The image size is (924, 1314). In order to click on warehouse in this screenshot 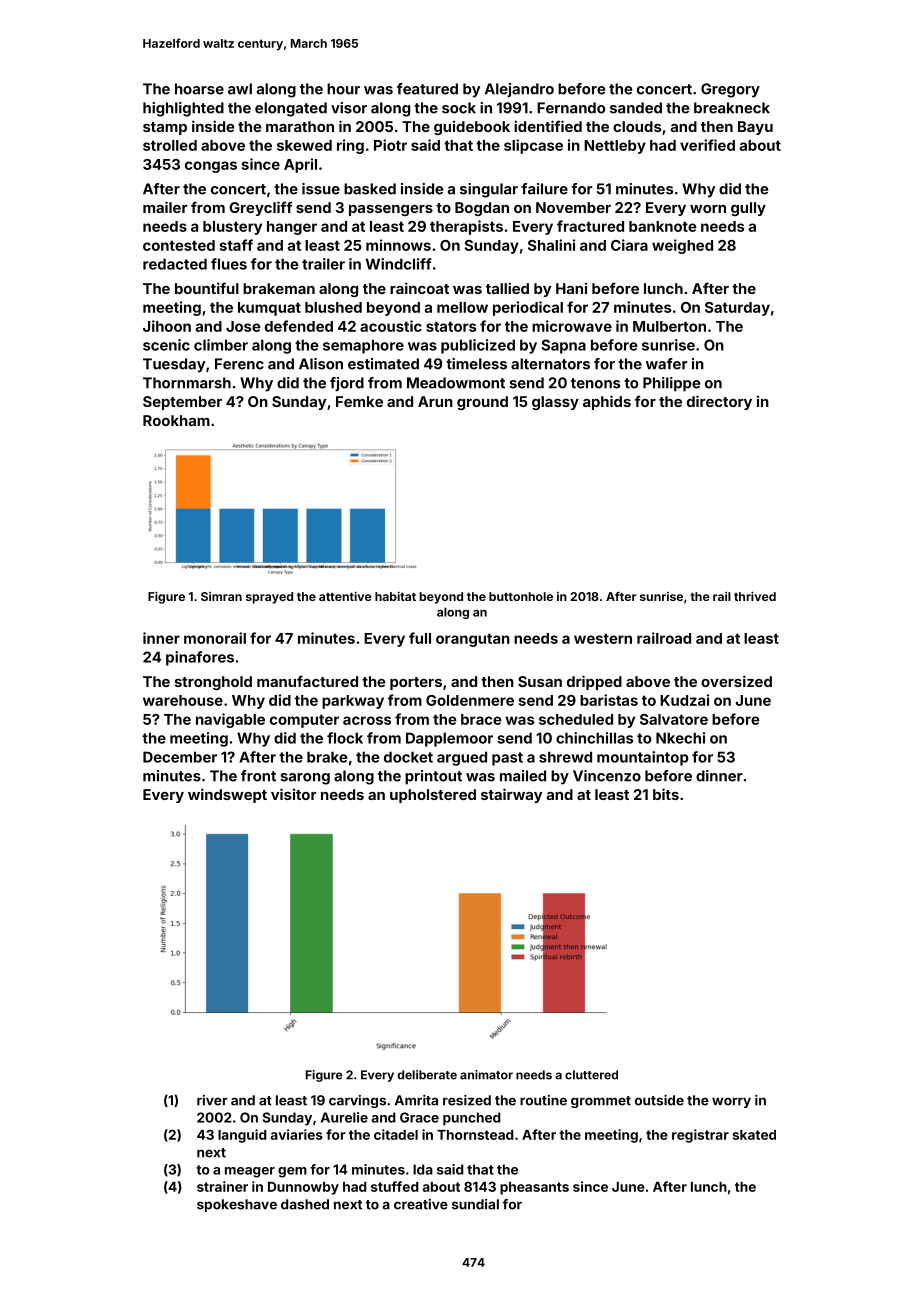, I will do `click(183, 700)`.
